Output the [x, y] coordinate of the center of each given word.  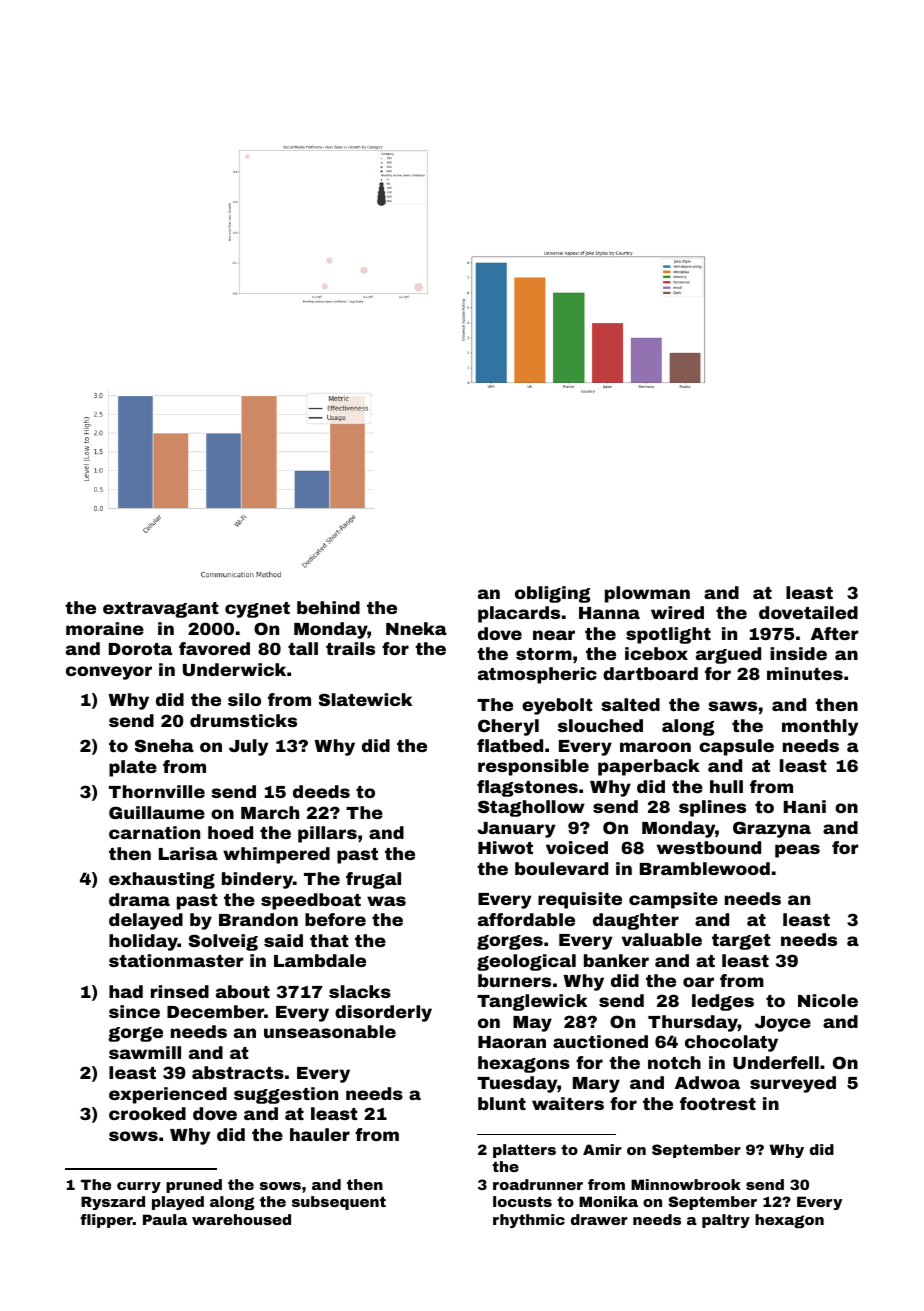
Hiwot [505, 847]
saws [732, 706]
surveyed [793, 1084]
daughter [636, 921]
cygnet [257, 610]
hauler [320, 1134]
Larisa [188, 853]
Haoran [512, 1042]
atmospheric [537, 675]
